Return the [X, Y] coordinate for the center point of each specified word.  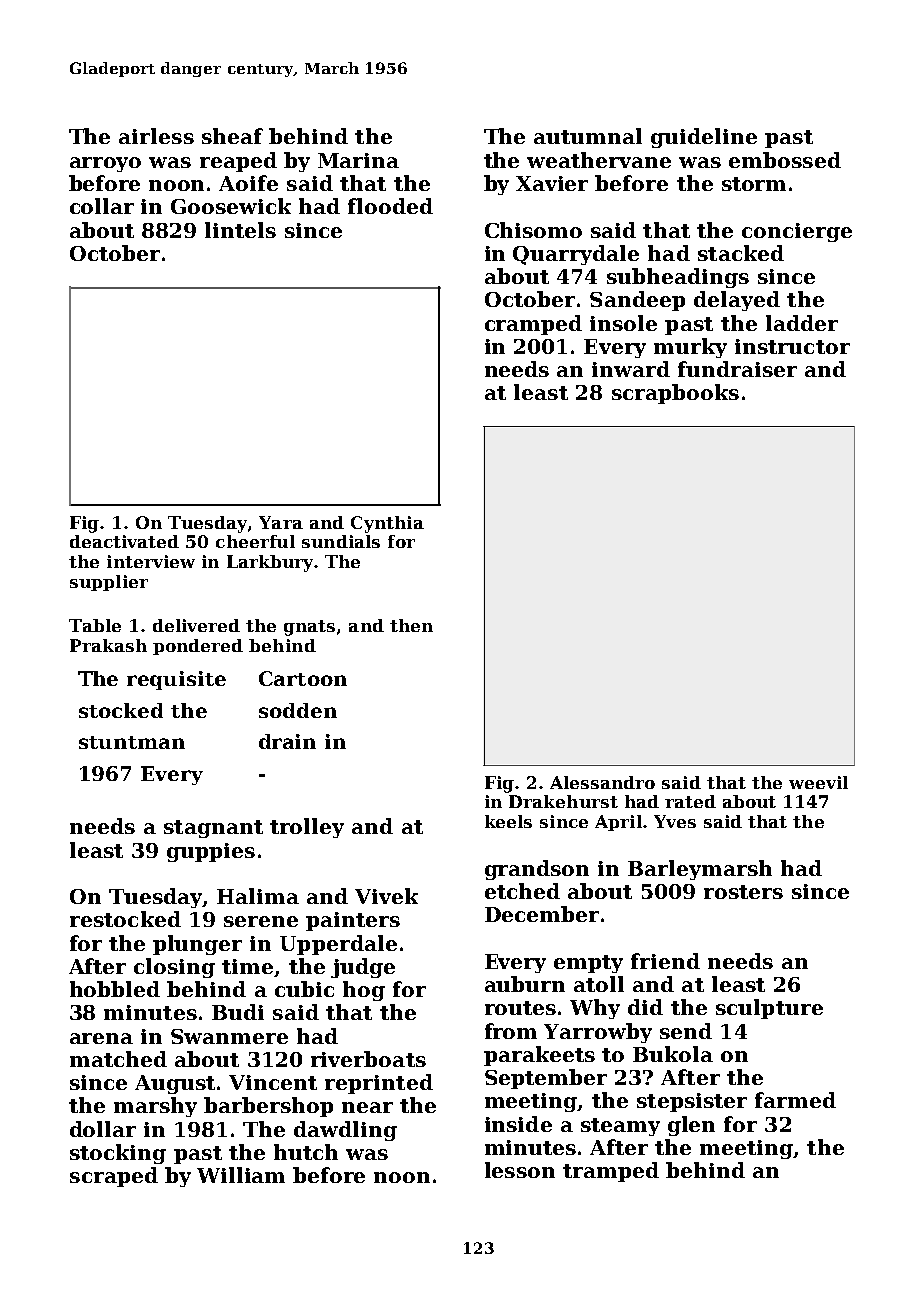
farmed [795, 1100]
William [241, 1175]
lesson [520, 1170]
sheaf [232, 136]
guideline [704, 138]
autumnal [588, 136]
